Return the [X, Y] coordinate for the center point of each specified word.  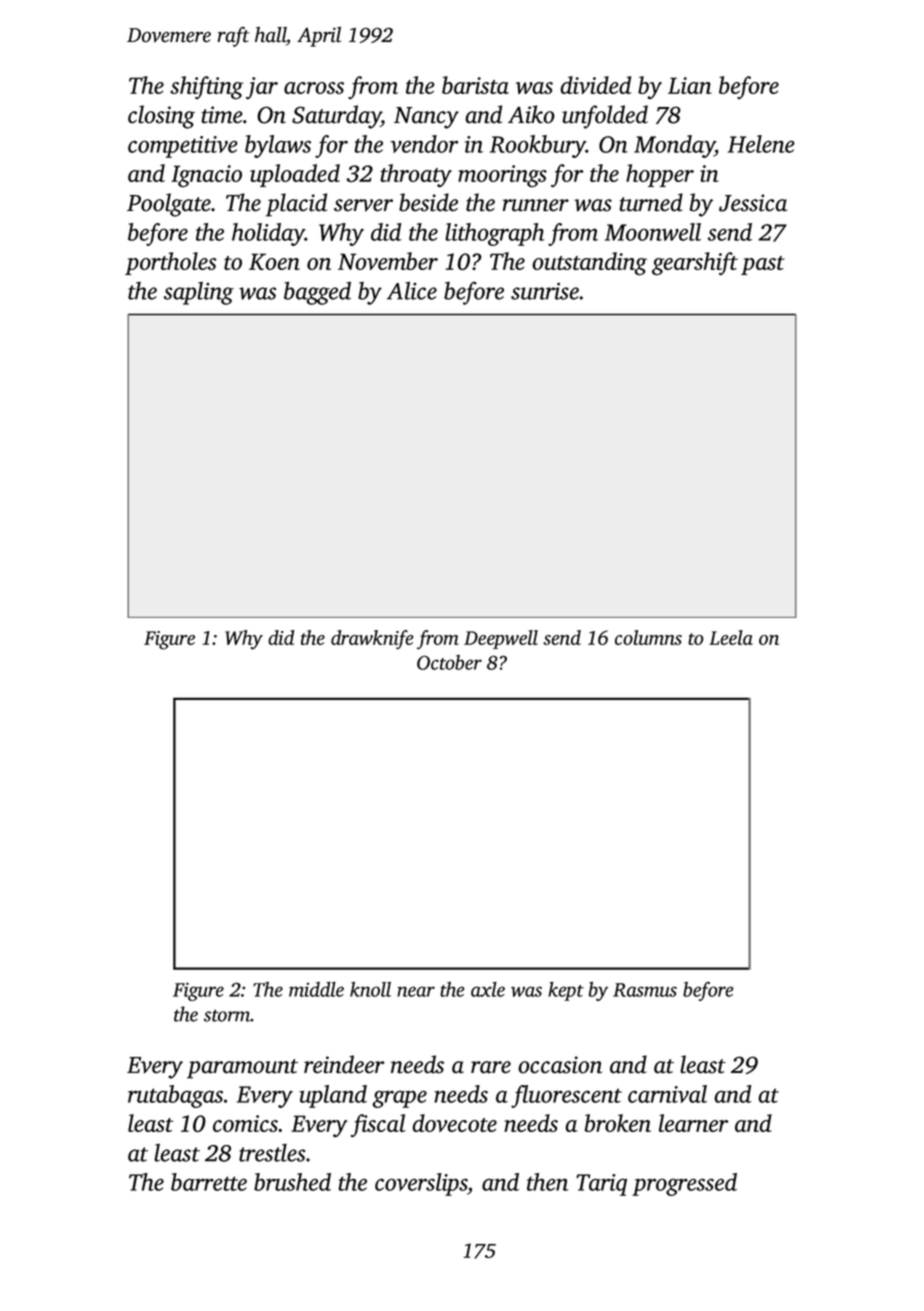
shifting [206, 88]
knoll [370, 989]
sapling [199, 293]
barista [475, 85]
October [449, 662]
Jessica [753, 203]
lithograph [494, 234]
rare [491, 1067]
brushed [292, 1182]
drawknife [372, 639]
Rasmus [645, 990]
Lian [690, 85]
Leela [731, 637]
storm [227, 1015]
